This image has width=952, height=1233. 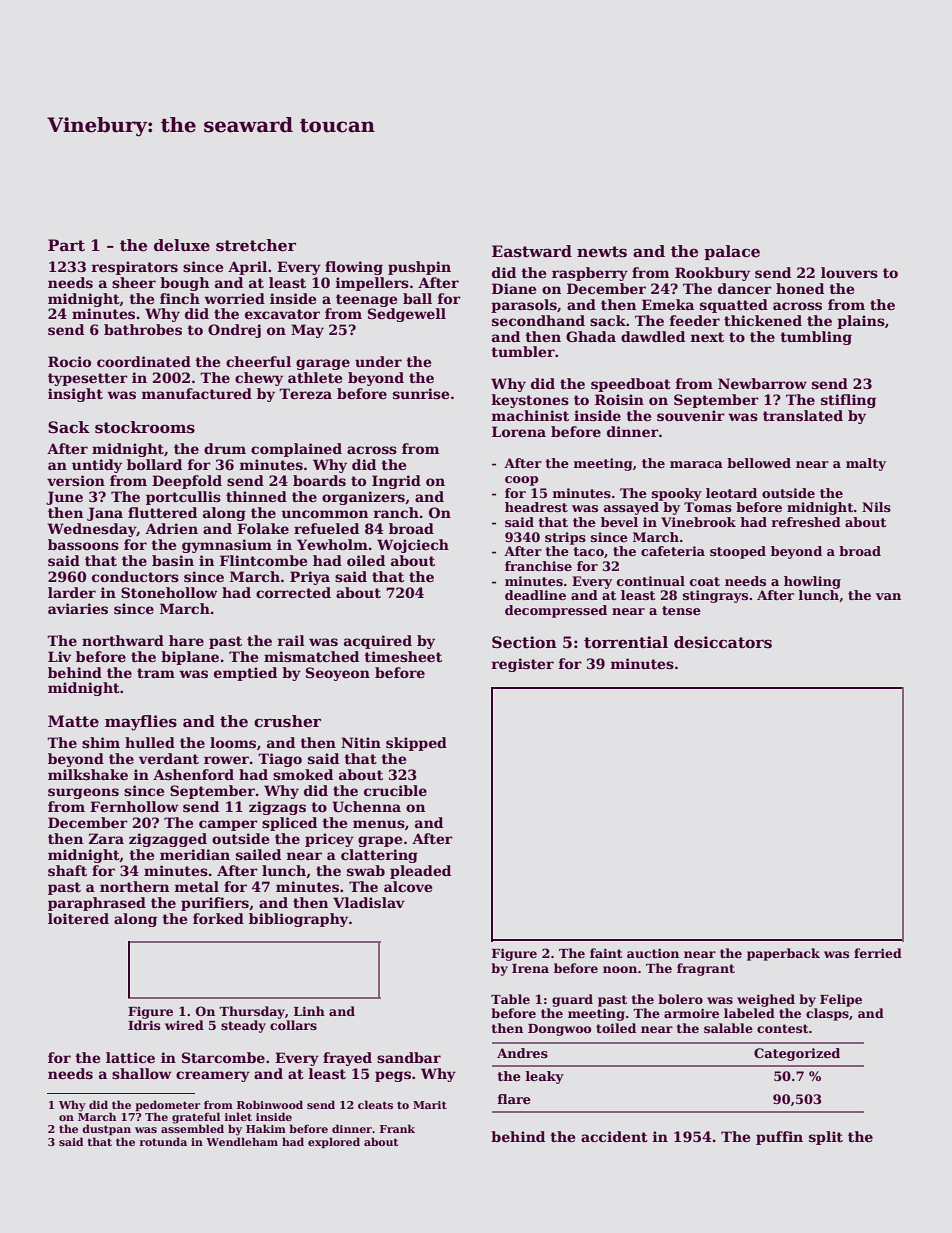 What do you see at coordinates (78, 918) in the image?
I see `loitered` at bounding box center [78, 918].
